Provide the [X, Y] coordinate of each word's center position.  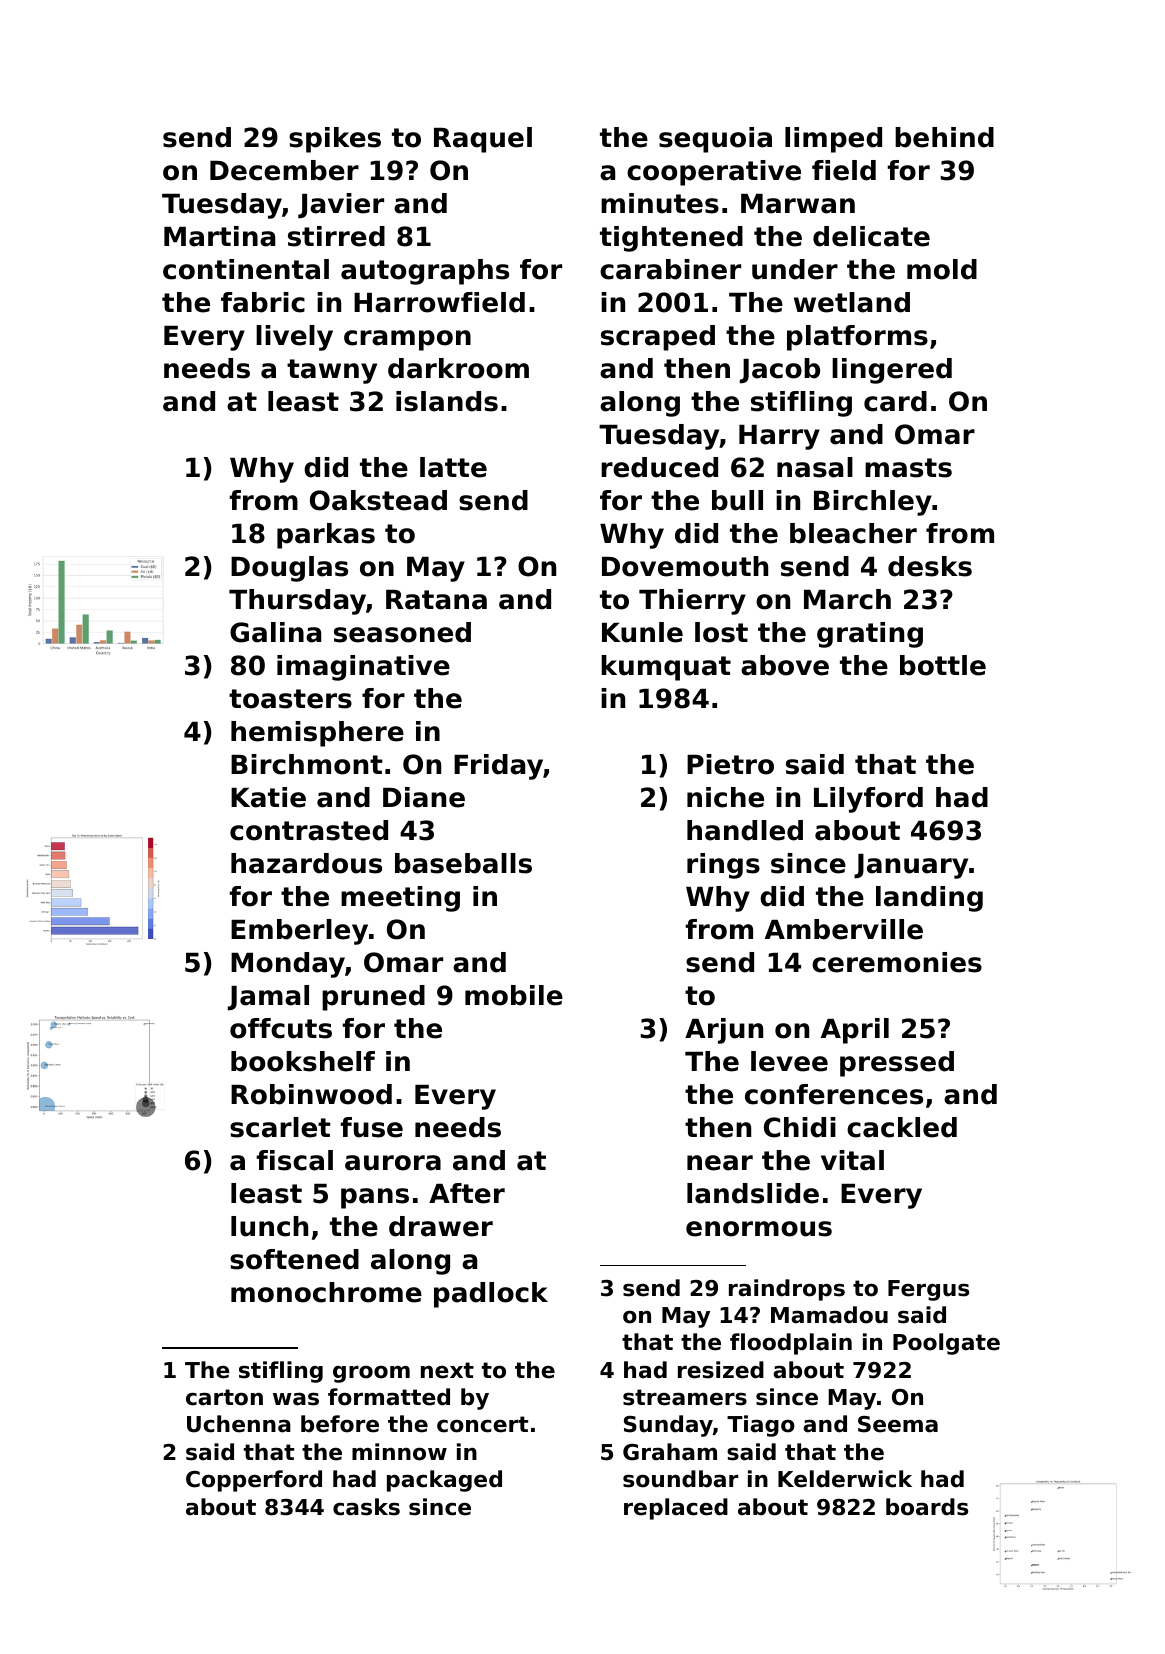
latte [453, 467]
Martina [219, 236]
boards [927, 1507]
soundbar [680, 1479]
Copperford [254, 1481]
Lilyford [868, 800]
